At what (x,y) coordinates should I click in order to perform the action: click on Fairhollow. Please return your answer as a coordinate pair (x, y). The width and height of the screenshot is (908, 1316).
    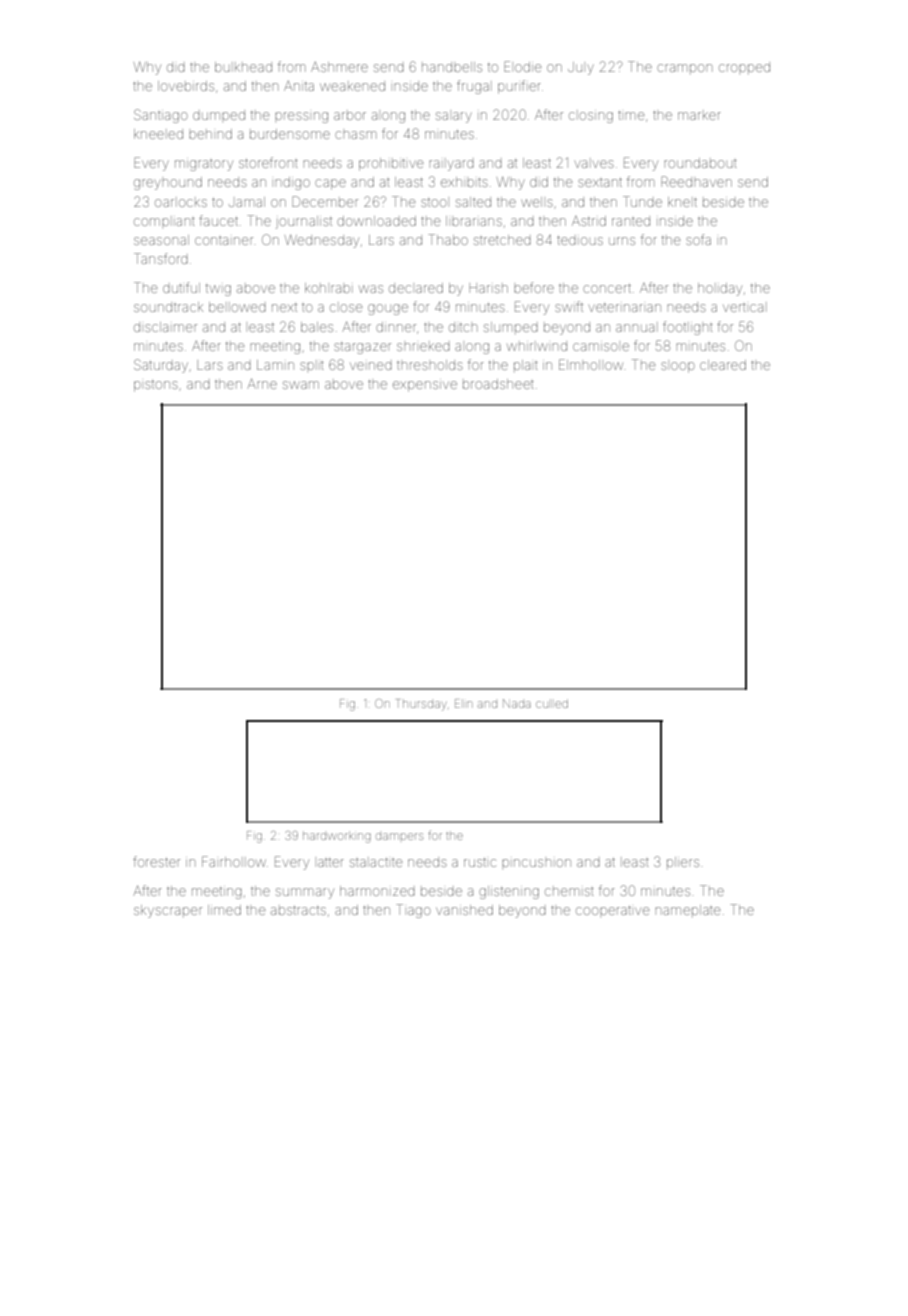
    Looking at the image, I should click on (234, 861).
